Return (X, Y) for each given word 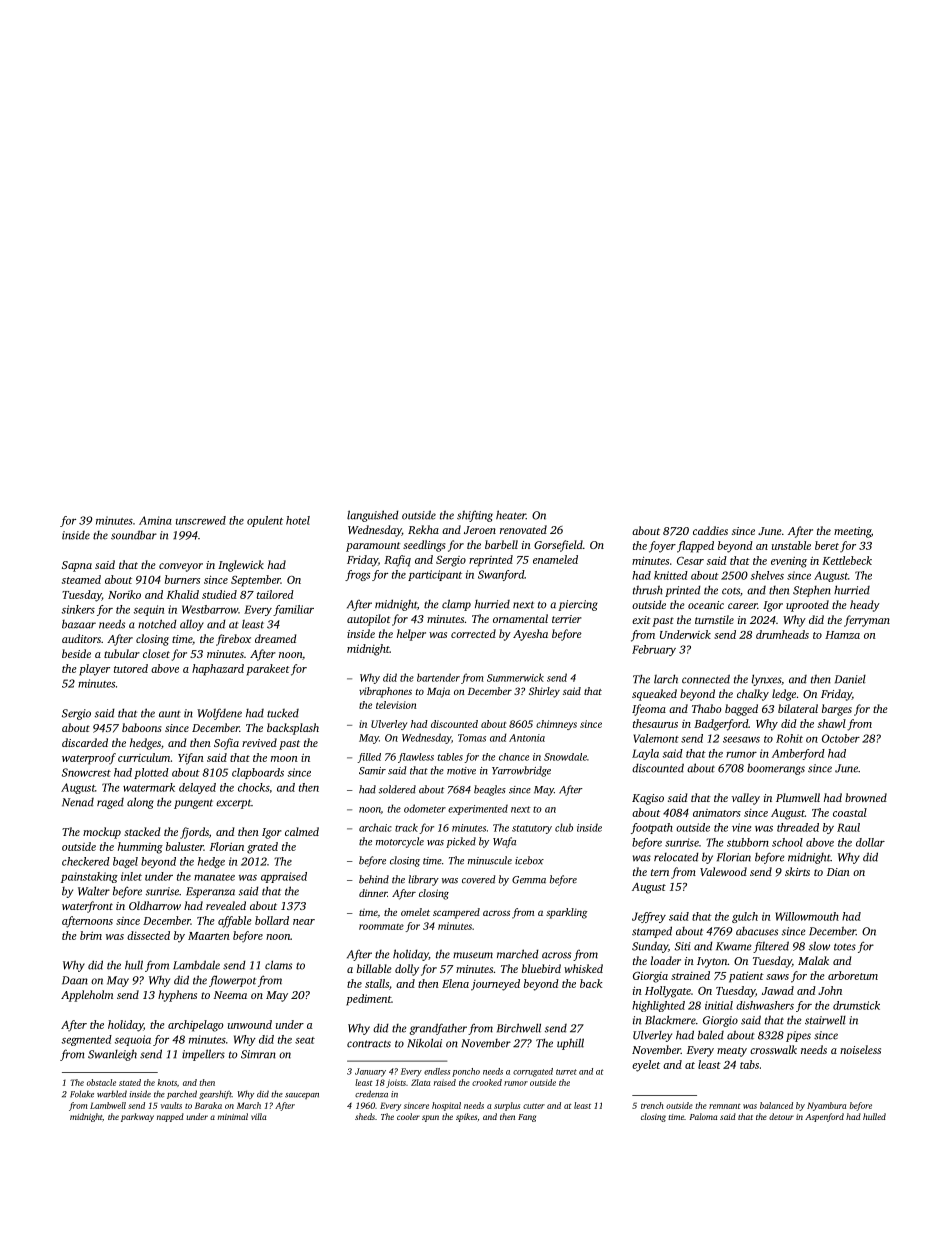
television (396, 705)
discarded (85, 742)
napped (170, 1117)
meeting (852, 532)
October (841, 738)
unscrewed (201, 520)
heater (511, 515)
